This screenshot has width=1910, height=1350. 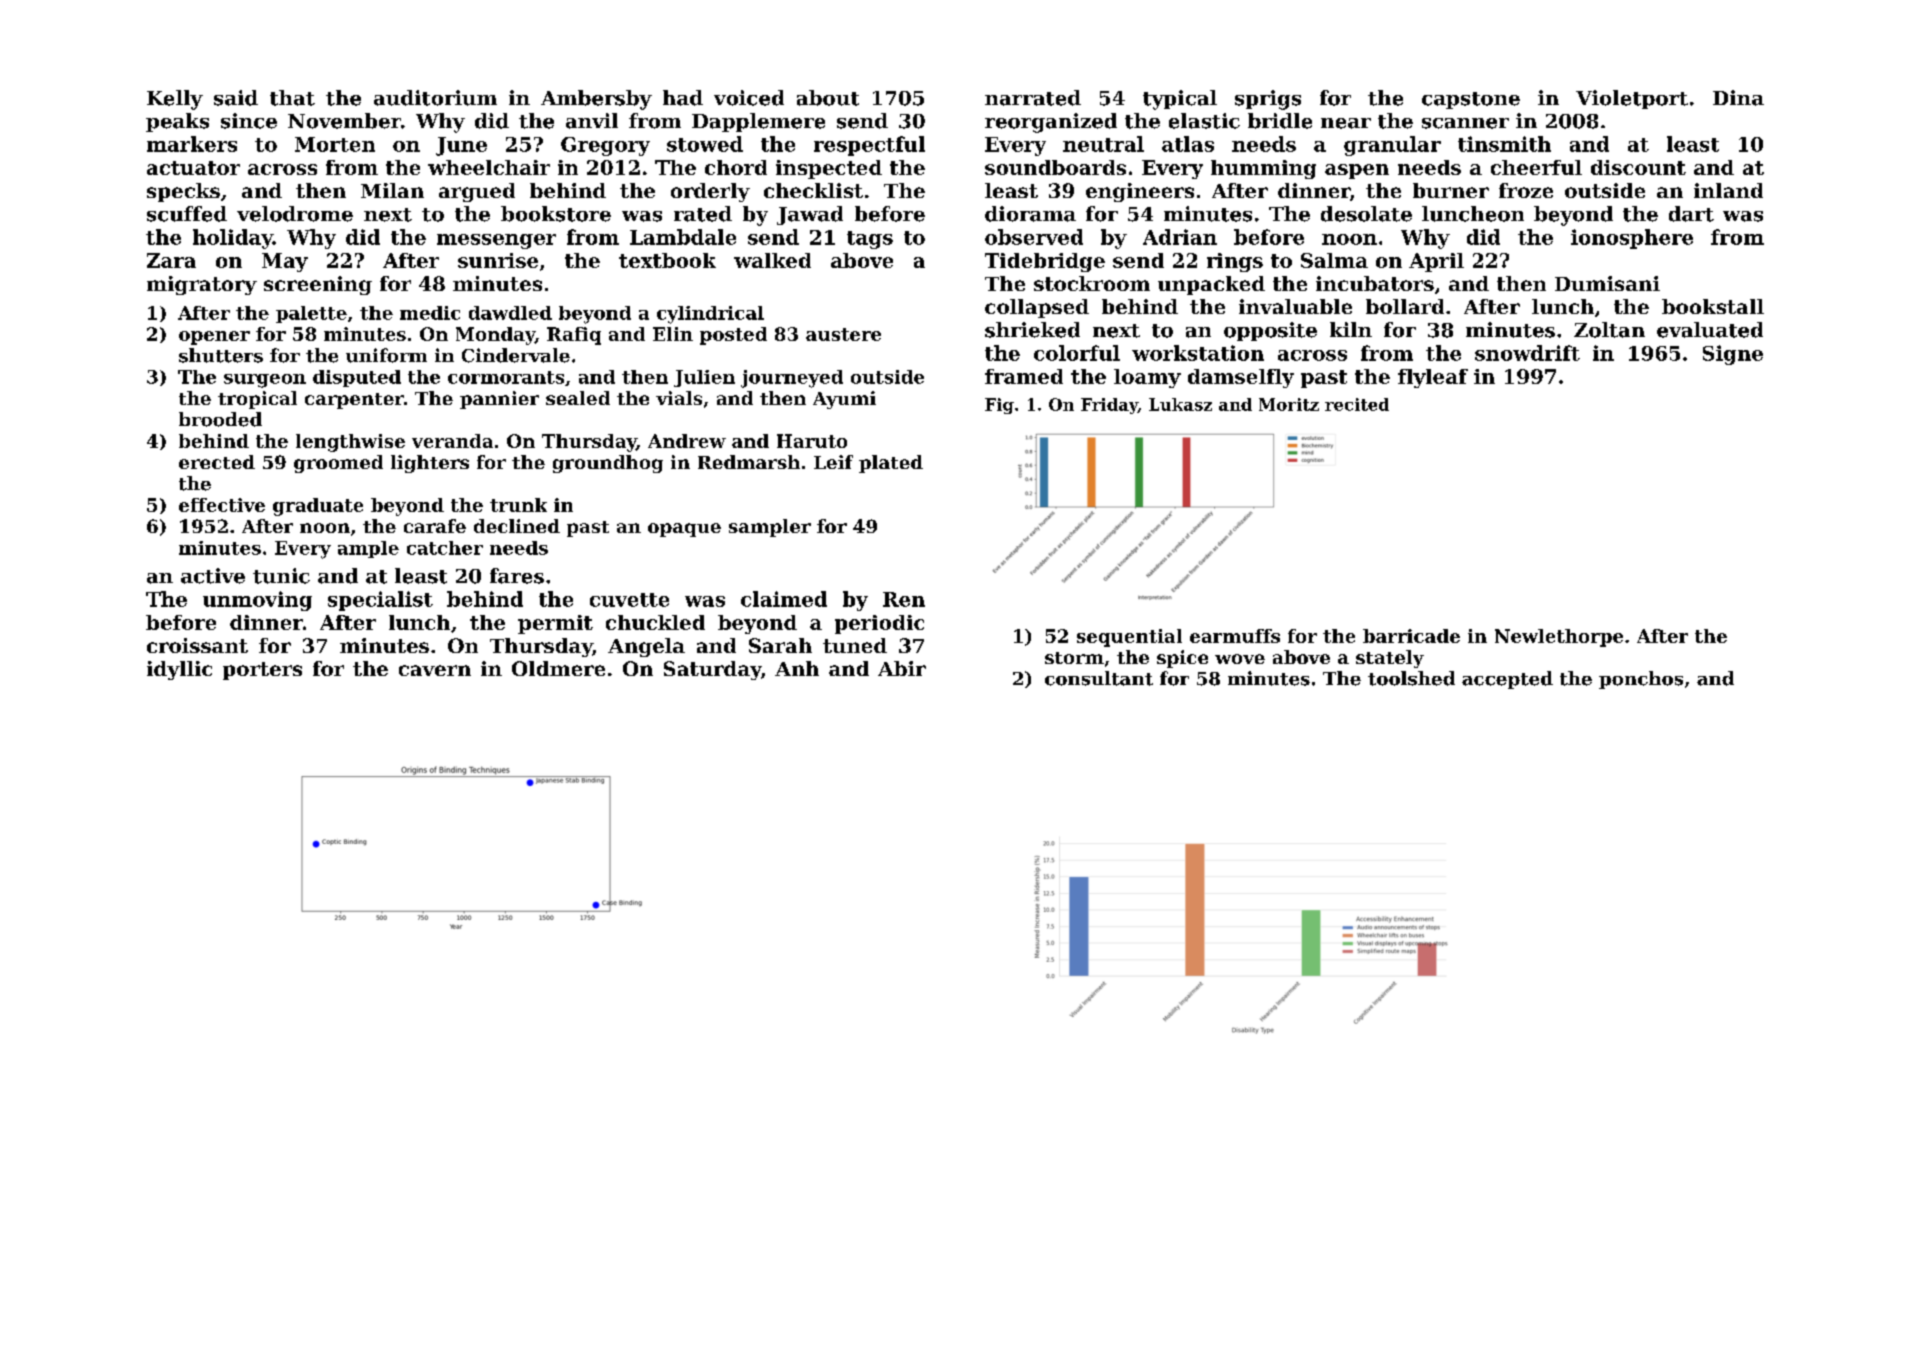 What do you see at coordinates (1733, 355) in the screenshot?
I see `Signe` at bounding box center [1733, 355].
